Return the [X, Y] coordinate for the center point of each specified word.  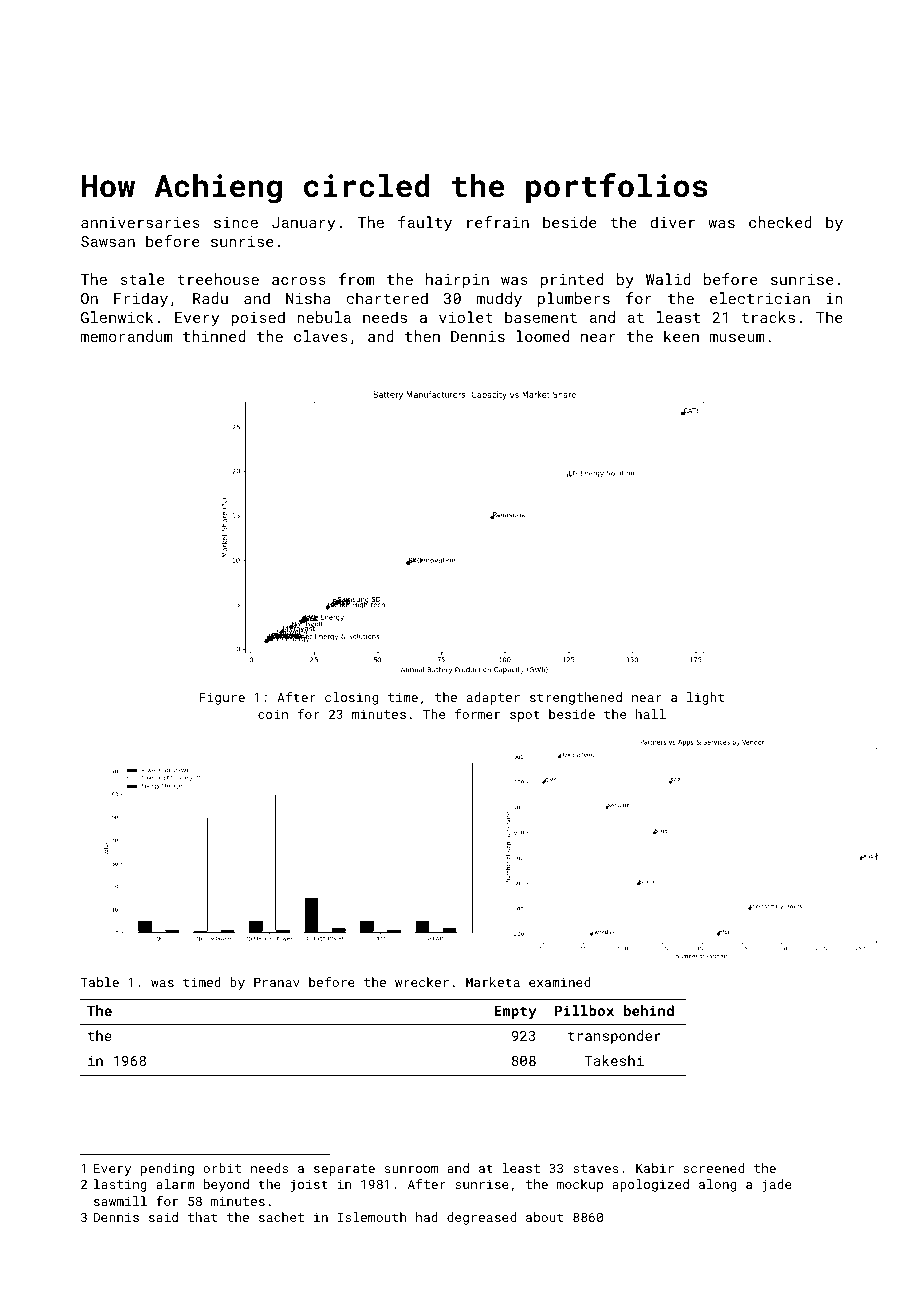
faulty [425, 224]
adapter [493, 698]
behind [649, 1010]
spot [525, 716]
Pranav [277, 982]
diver [673, 222]
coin [273, 714]
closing [351, 698]
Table [100, 982]
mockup [580, 1185]
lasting [120, 1185]
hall [651, 714]
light [705, 698]
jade [777, 1185]
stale [143, 279]
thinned [214, 336]
